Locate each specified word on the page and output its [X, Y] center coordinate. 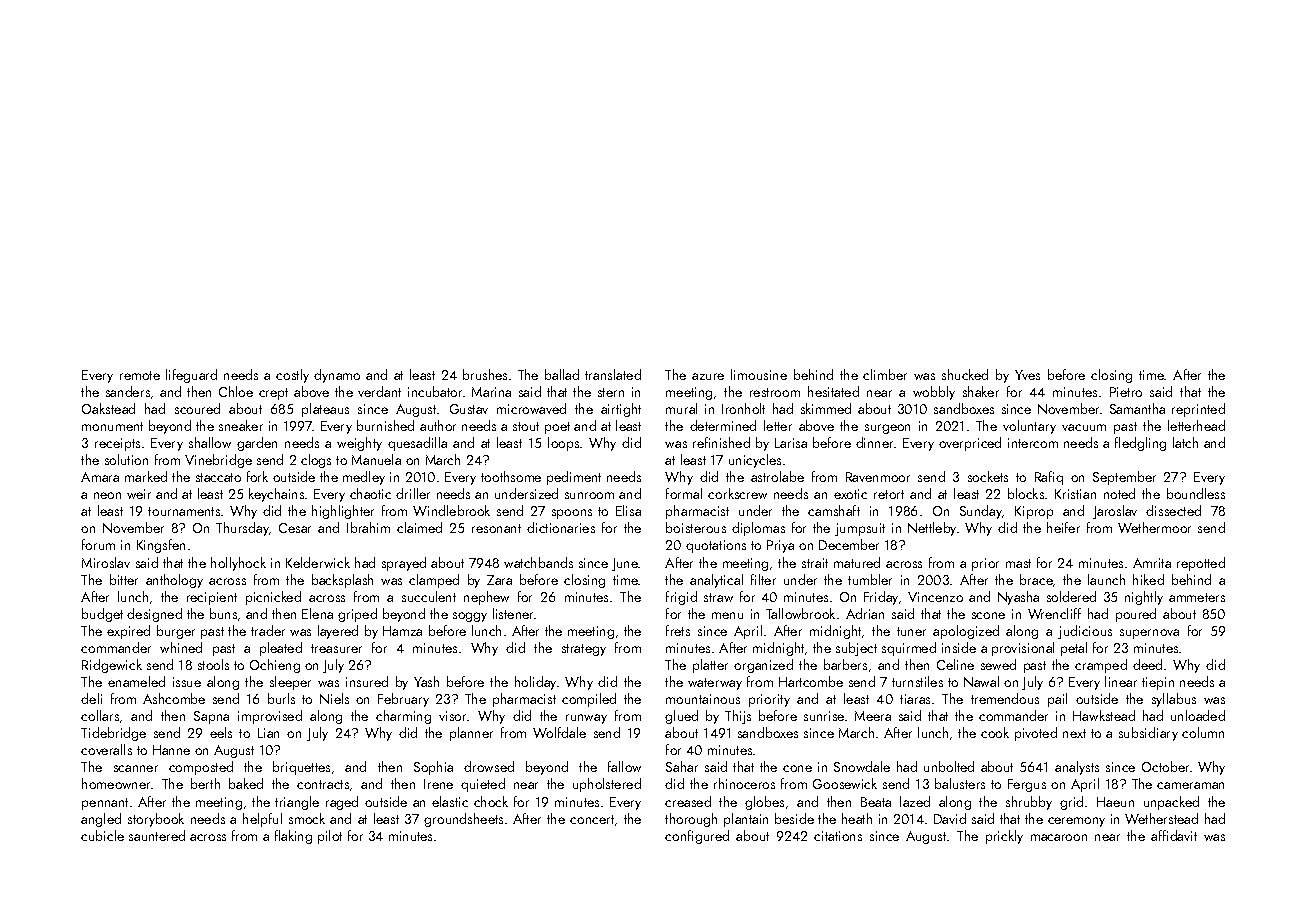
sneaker [241, 425]
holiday [535, 683]
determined [723, 425]
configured [697, 837]
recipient [212, 598]
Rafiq [1049, 478]
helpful [262, 820]
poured [1136, 615]
